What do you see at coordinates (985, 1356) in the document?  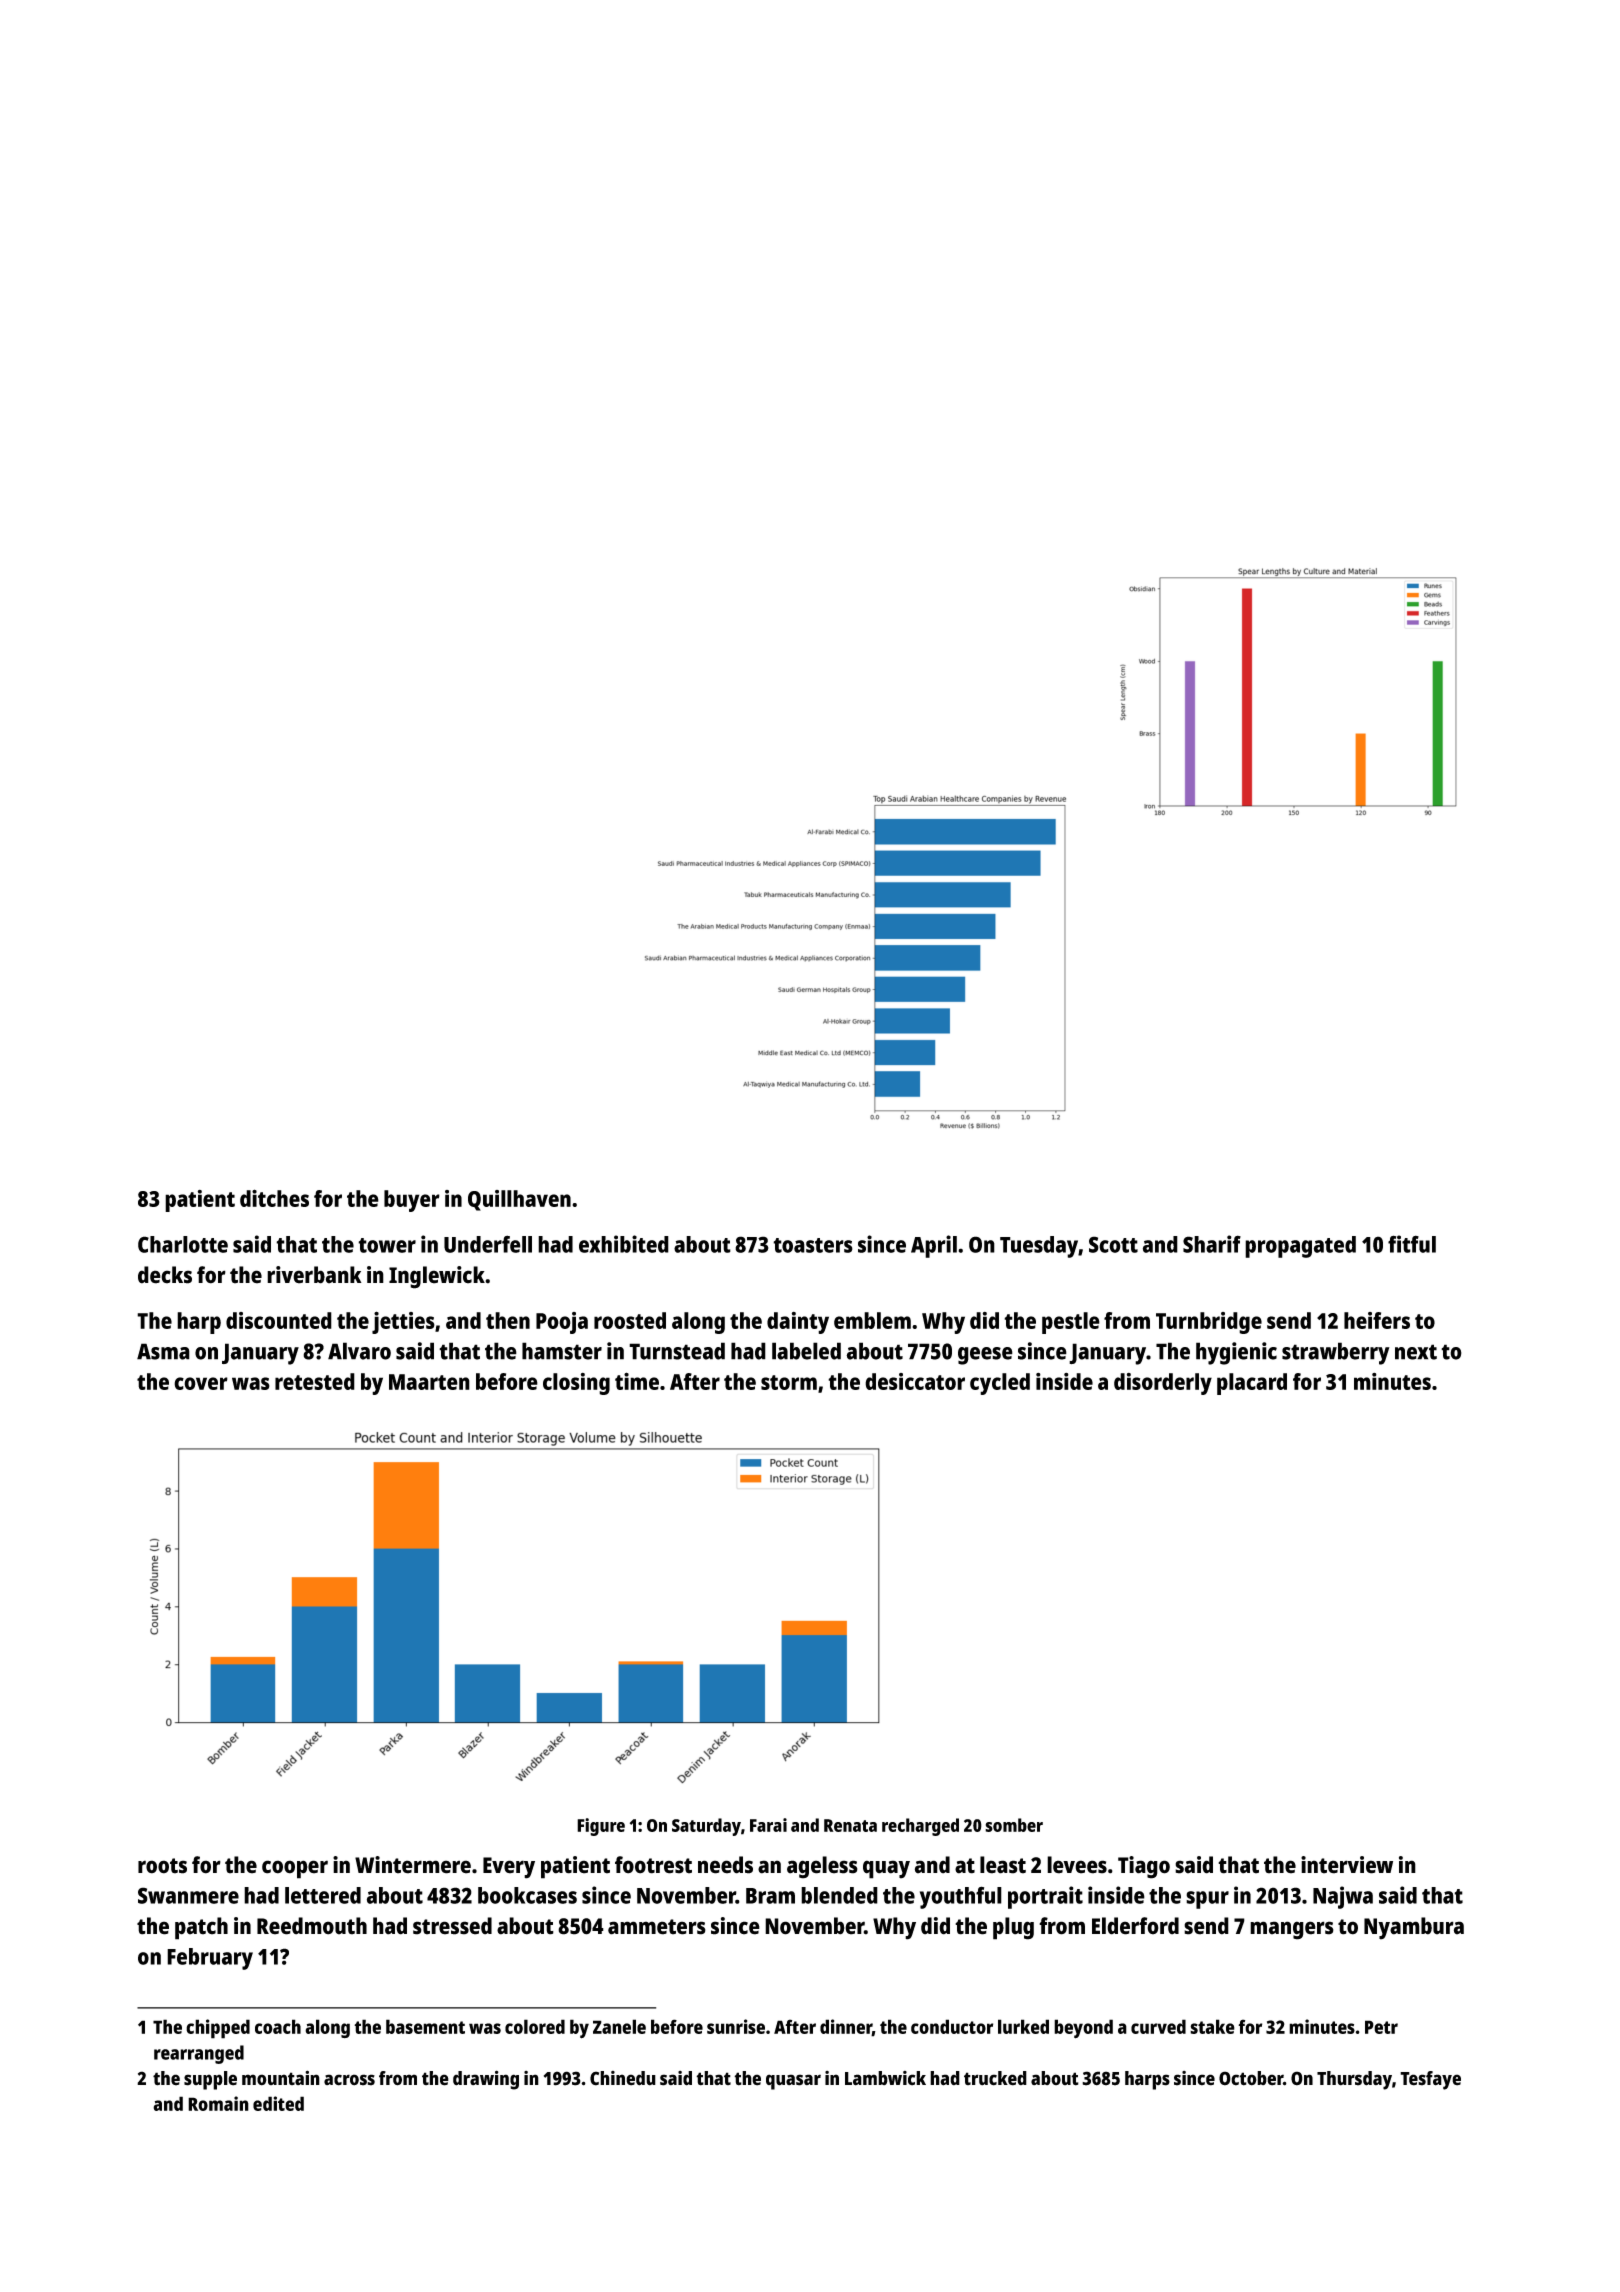 I see `geese` at bounding box center [985, 1356].
